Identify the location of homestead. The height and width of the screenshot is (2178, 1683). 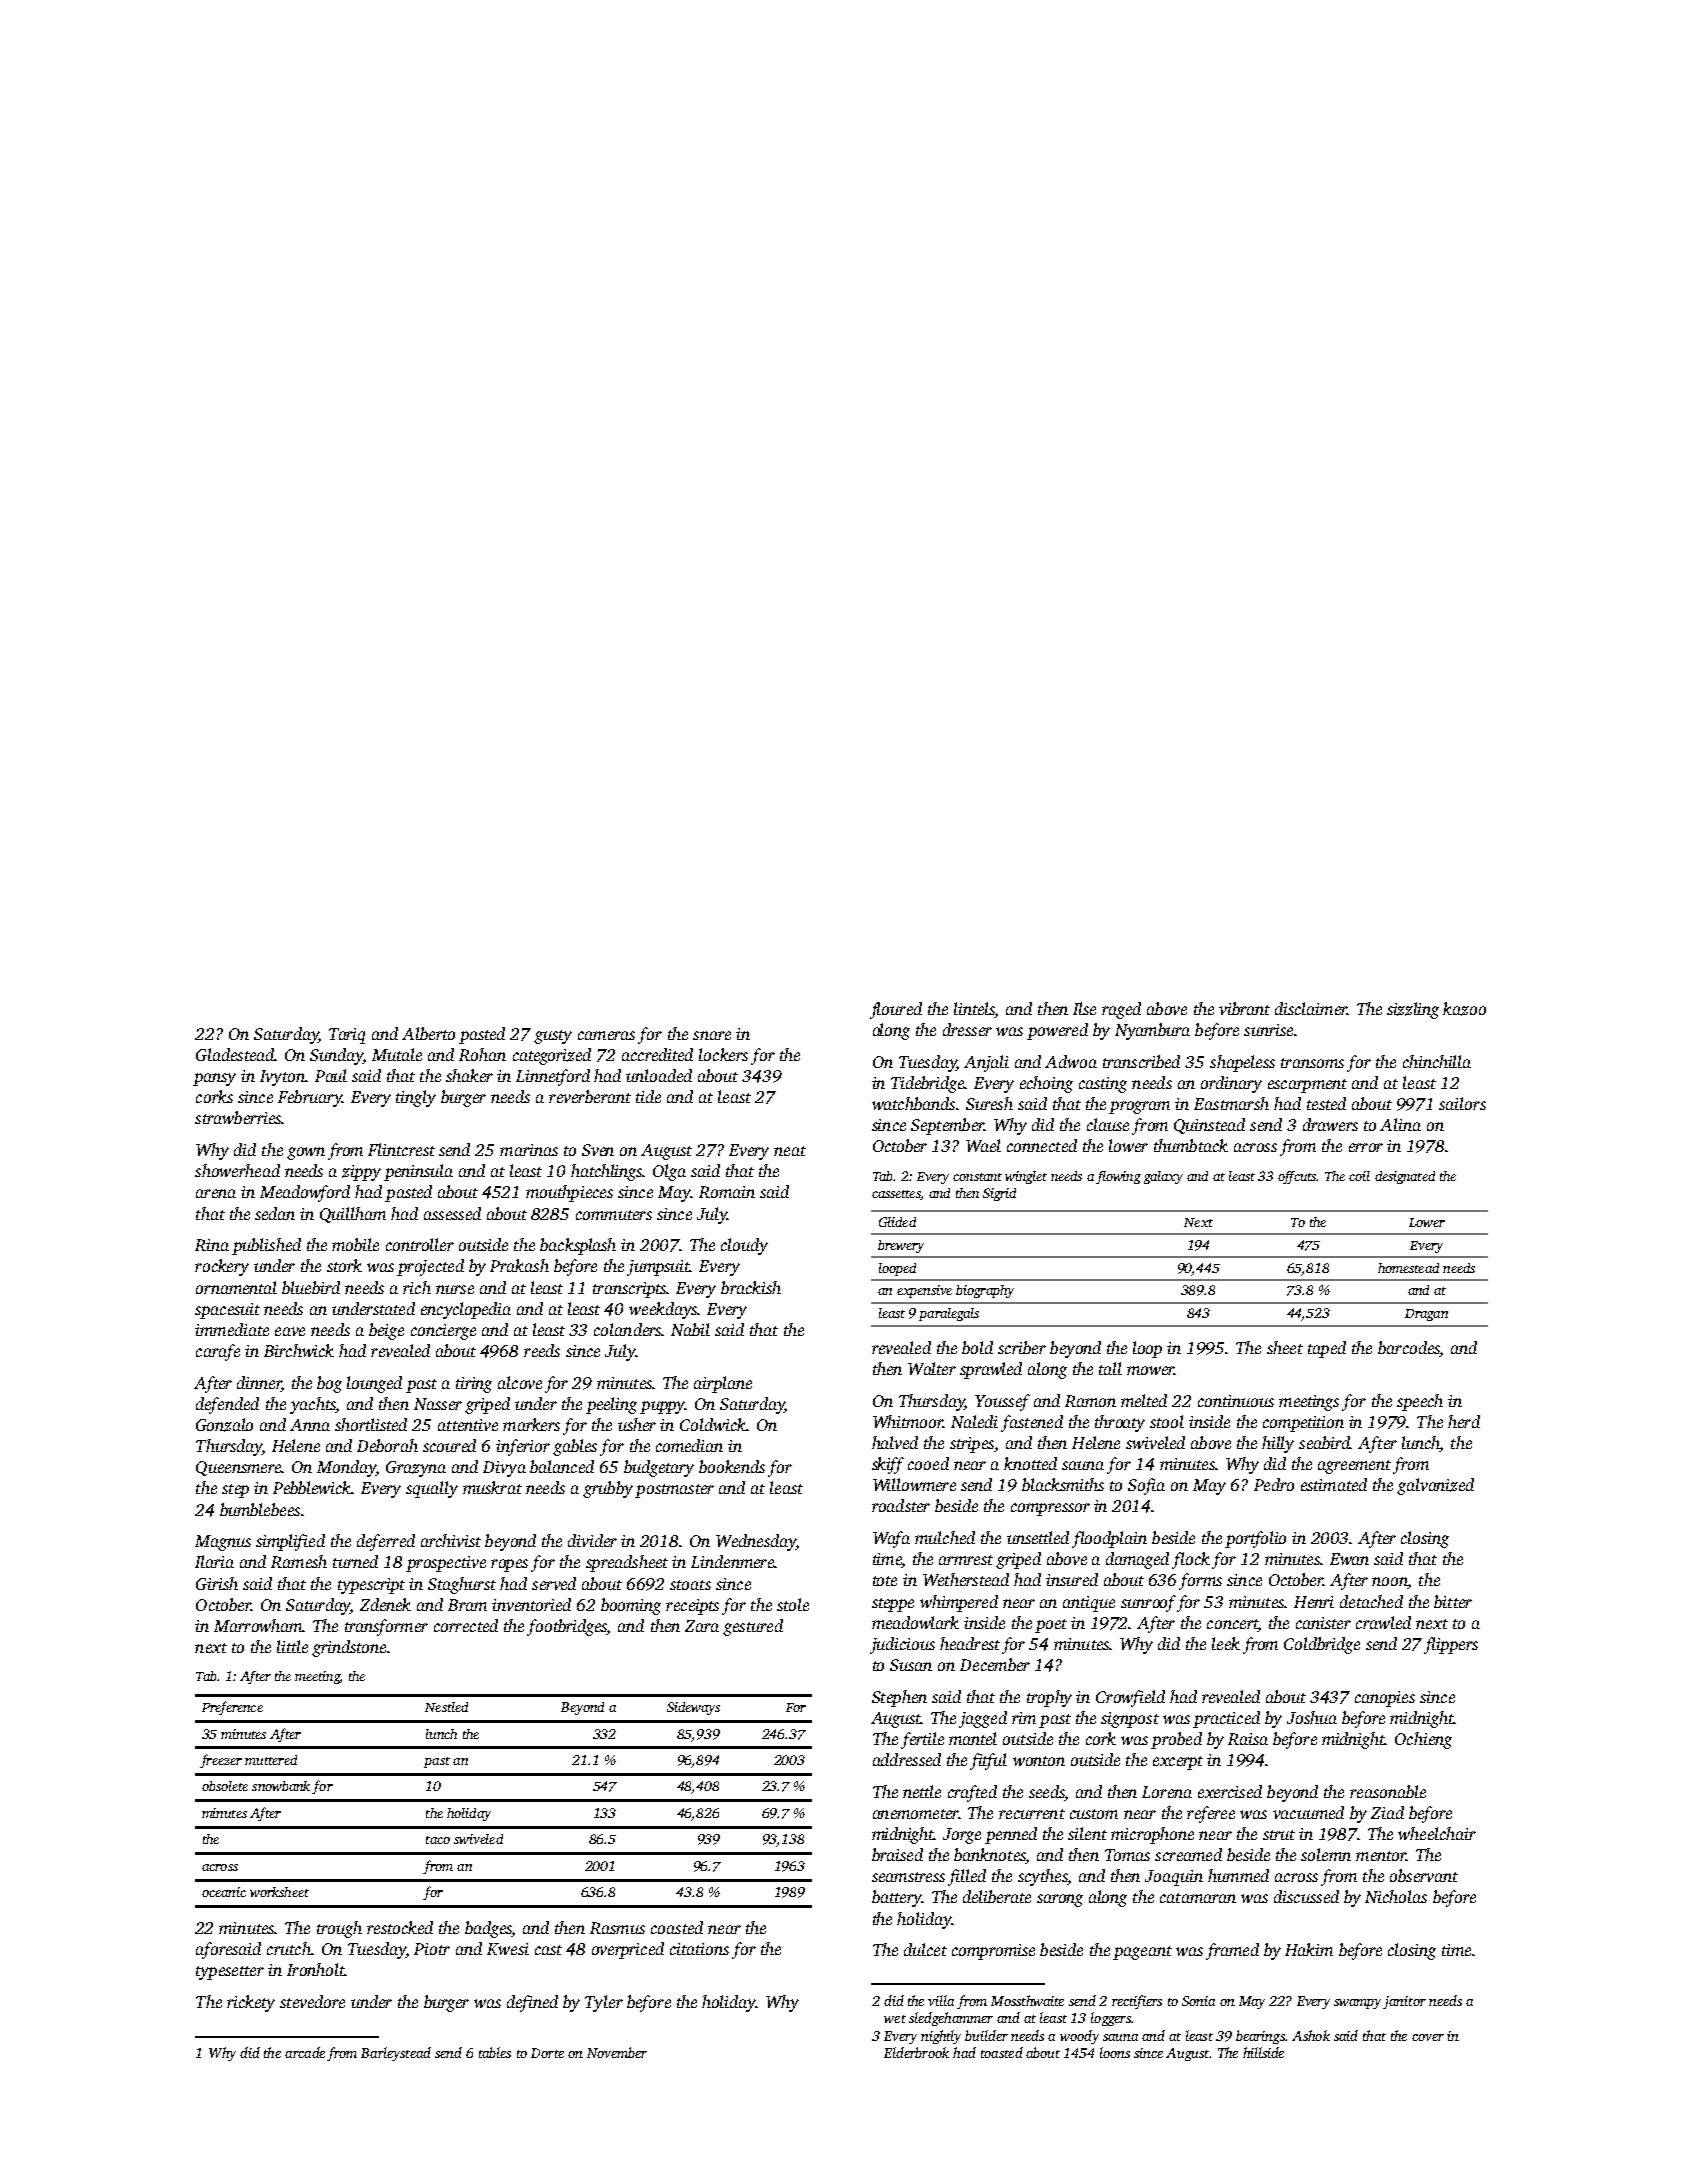
(1408, 1268).
